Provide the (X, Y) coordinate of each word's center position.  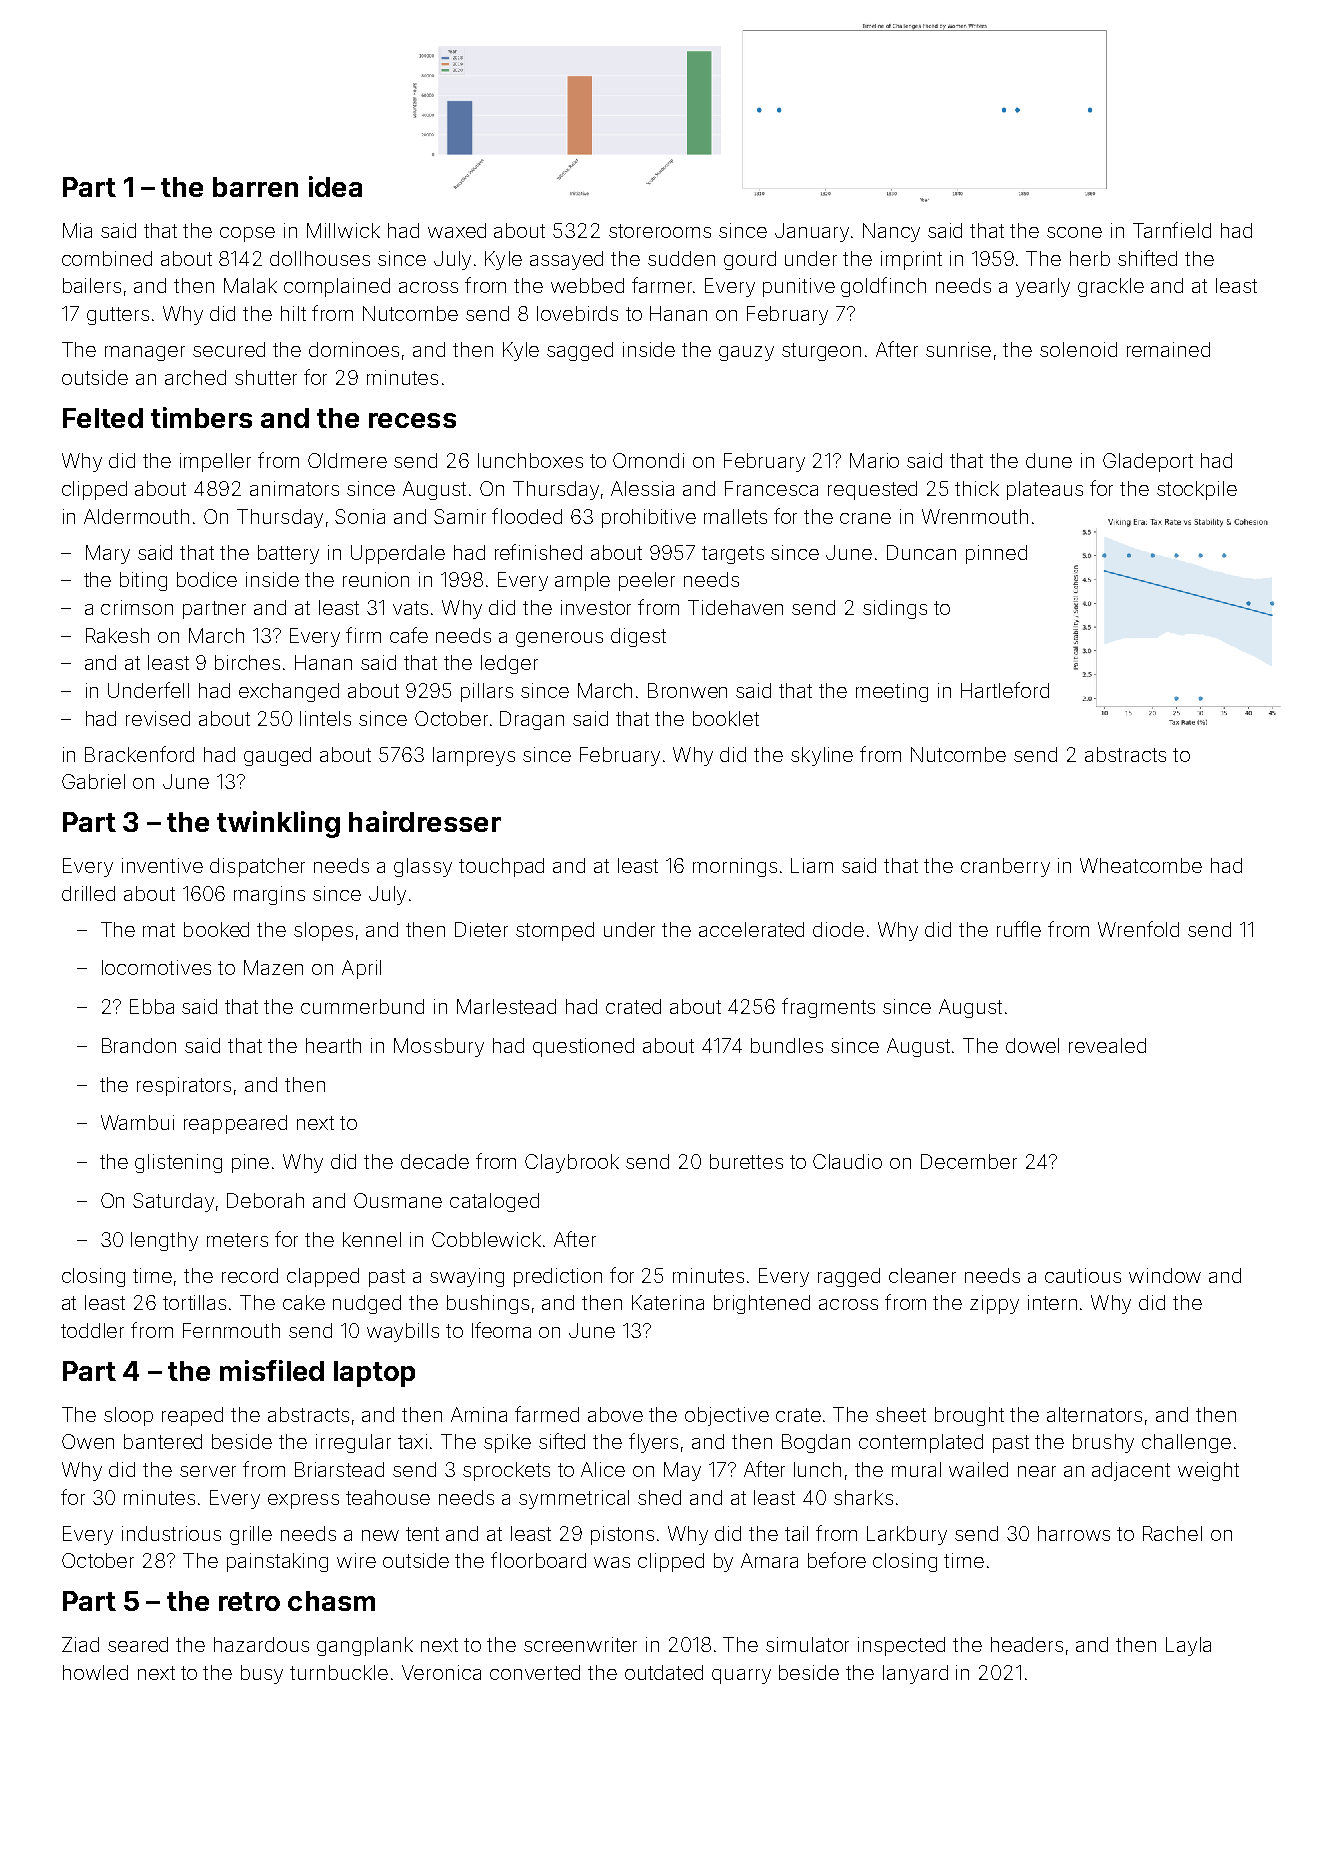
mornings (735, 867)
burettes (746, 1161)
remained (1168, 349)
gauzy (746, 353)
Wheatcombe (1141, 865)
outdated (664, 1672)
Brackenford (139, 754)
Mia (77, 230)
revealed (1107, 1045)
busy (262, 1674)
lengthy (164, 1241)
